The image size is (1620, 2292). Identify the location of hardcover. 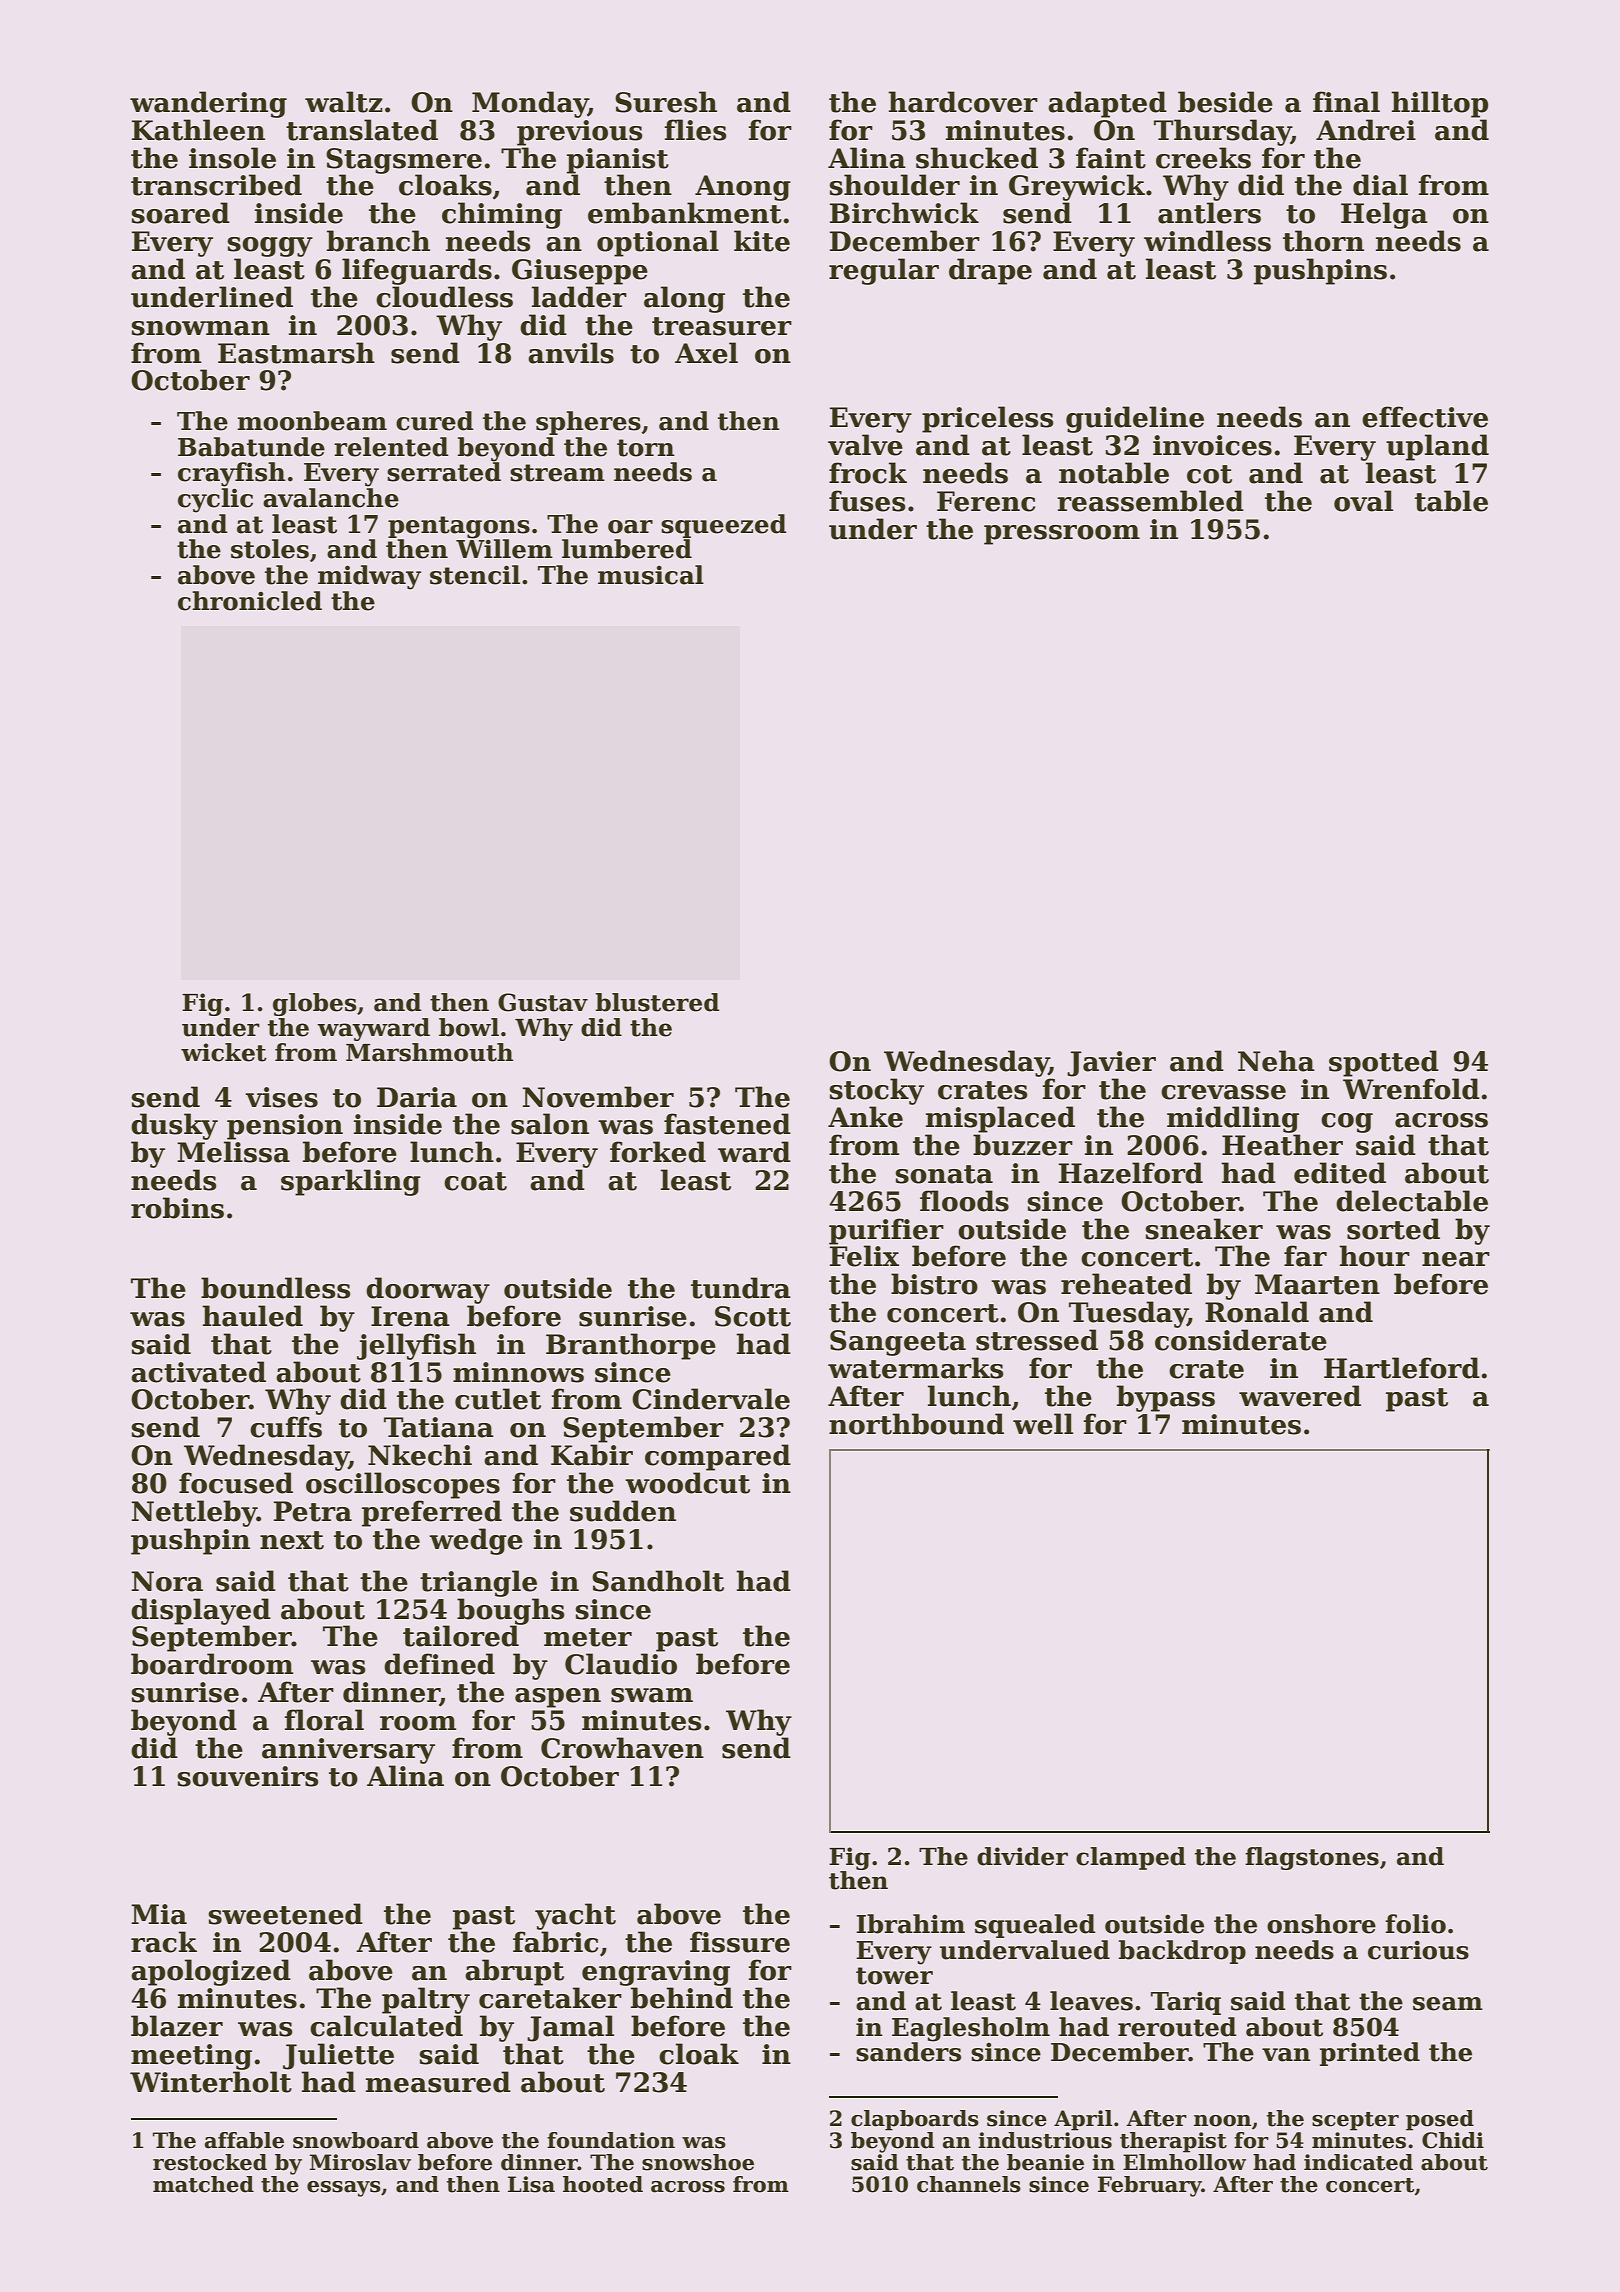
(963, 102).
